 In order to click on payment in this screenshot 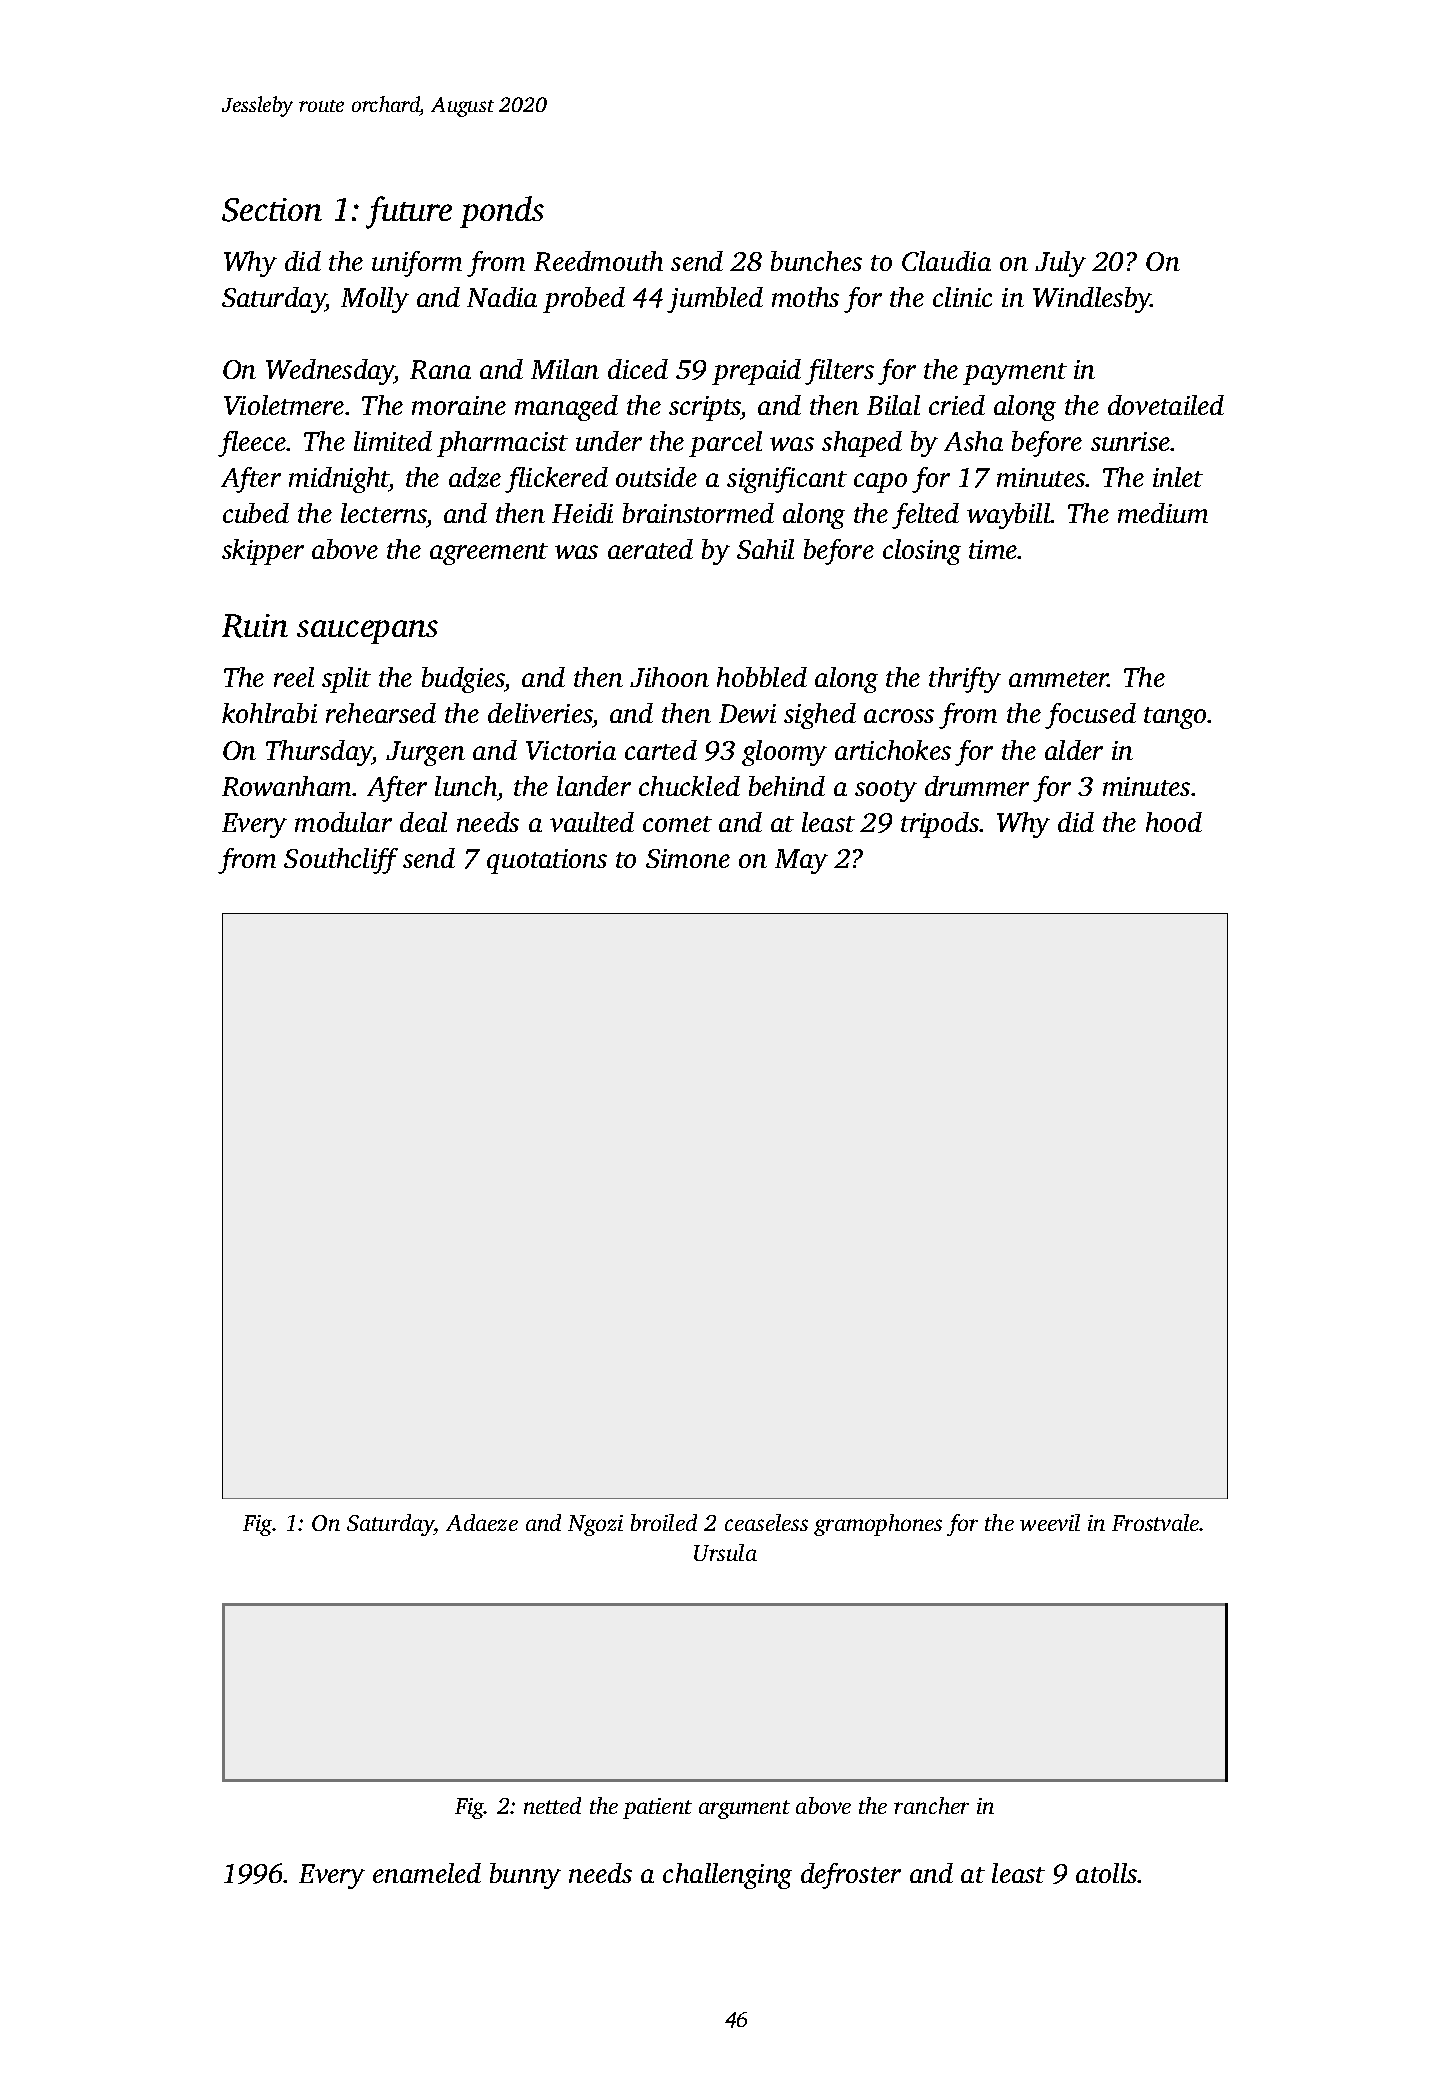, I will do `click(1015, 374)`.
